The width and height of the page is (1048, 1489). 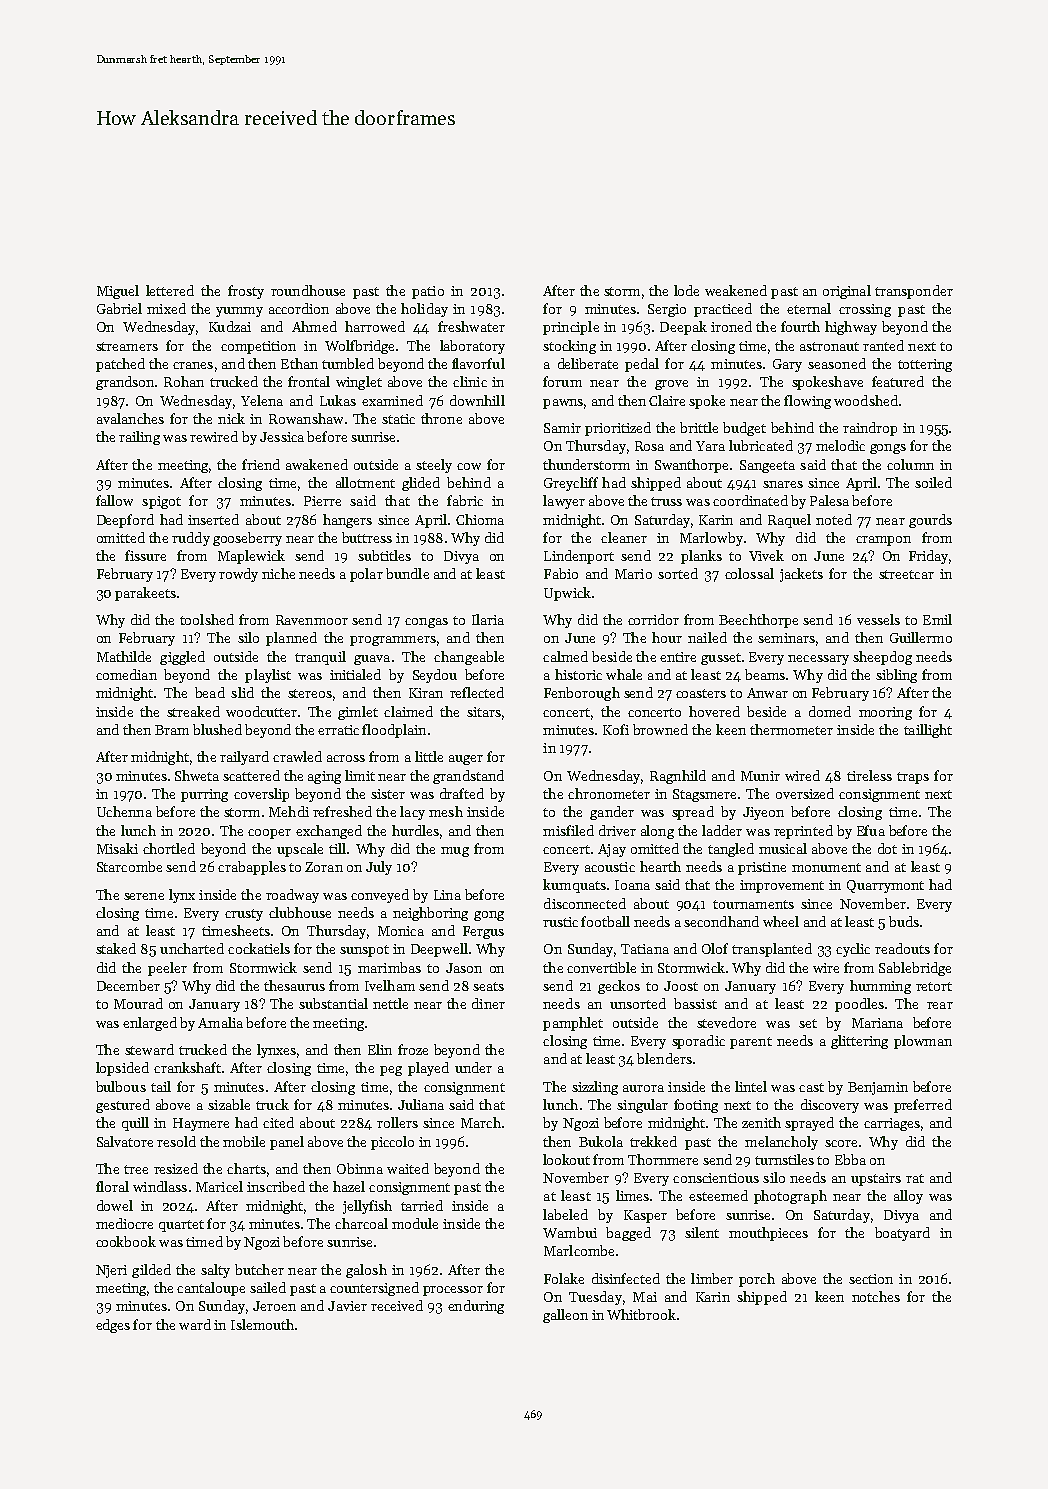 I want to click on bundle, so click(x=407, y=573).
